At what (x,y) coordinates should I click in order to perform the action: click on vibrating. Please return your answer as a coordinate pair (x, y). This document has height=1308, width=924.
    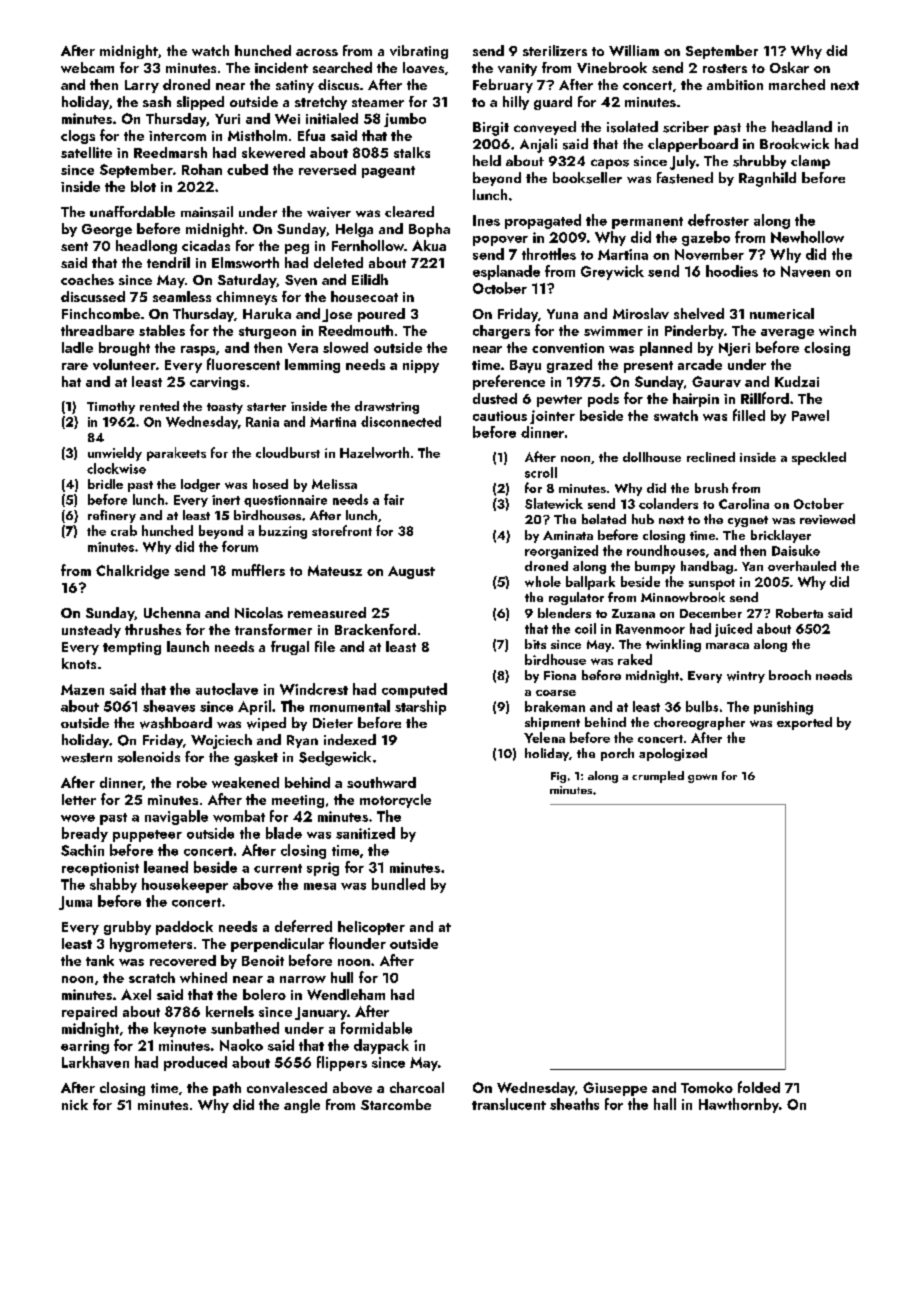
    Looking at the image, I should click on (419, 52).
